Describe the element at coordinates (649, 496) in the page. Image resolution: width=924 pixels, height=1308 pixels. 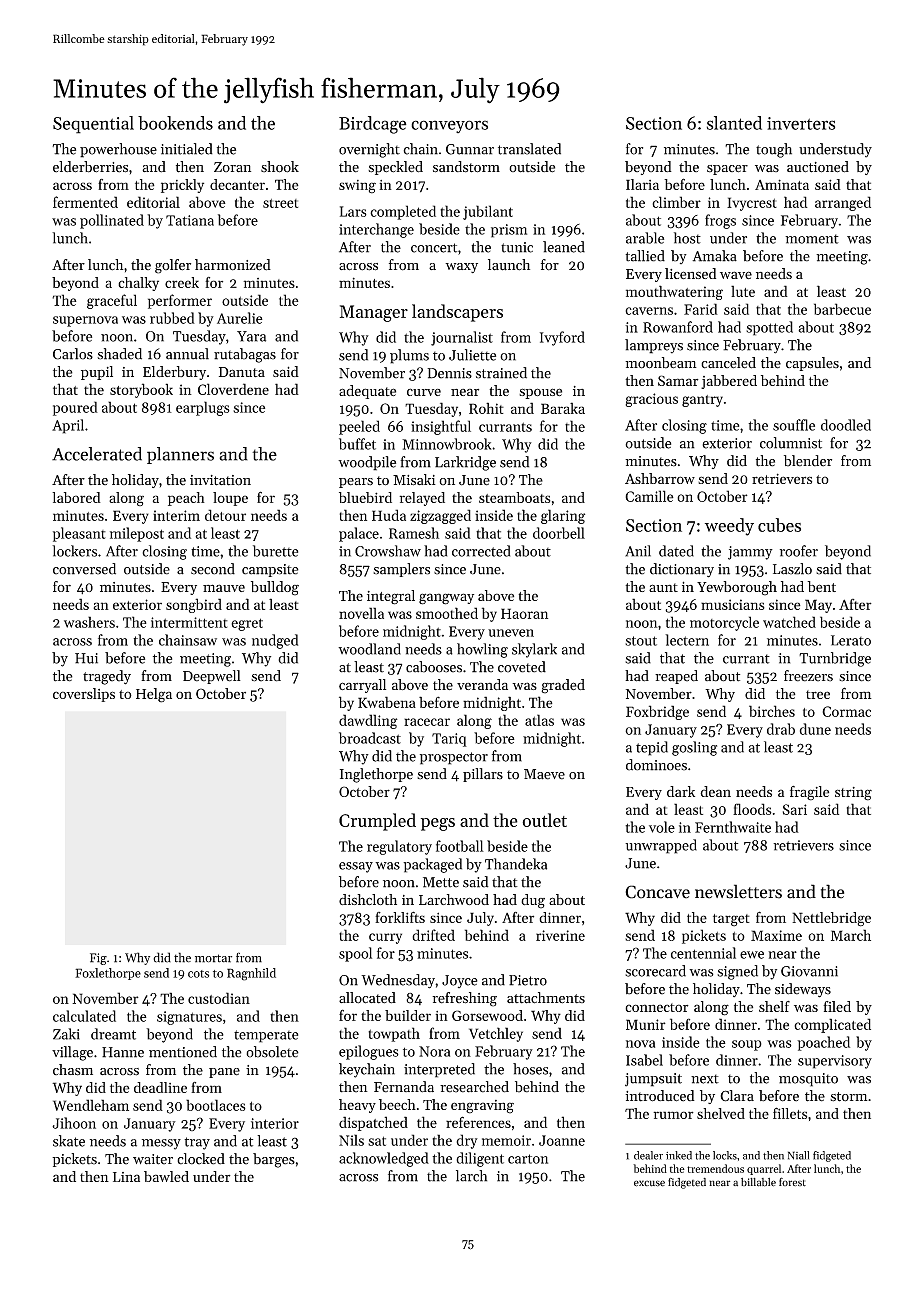
I see `Camille` at that location.
